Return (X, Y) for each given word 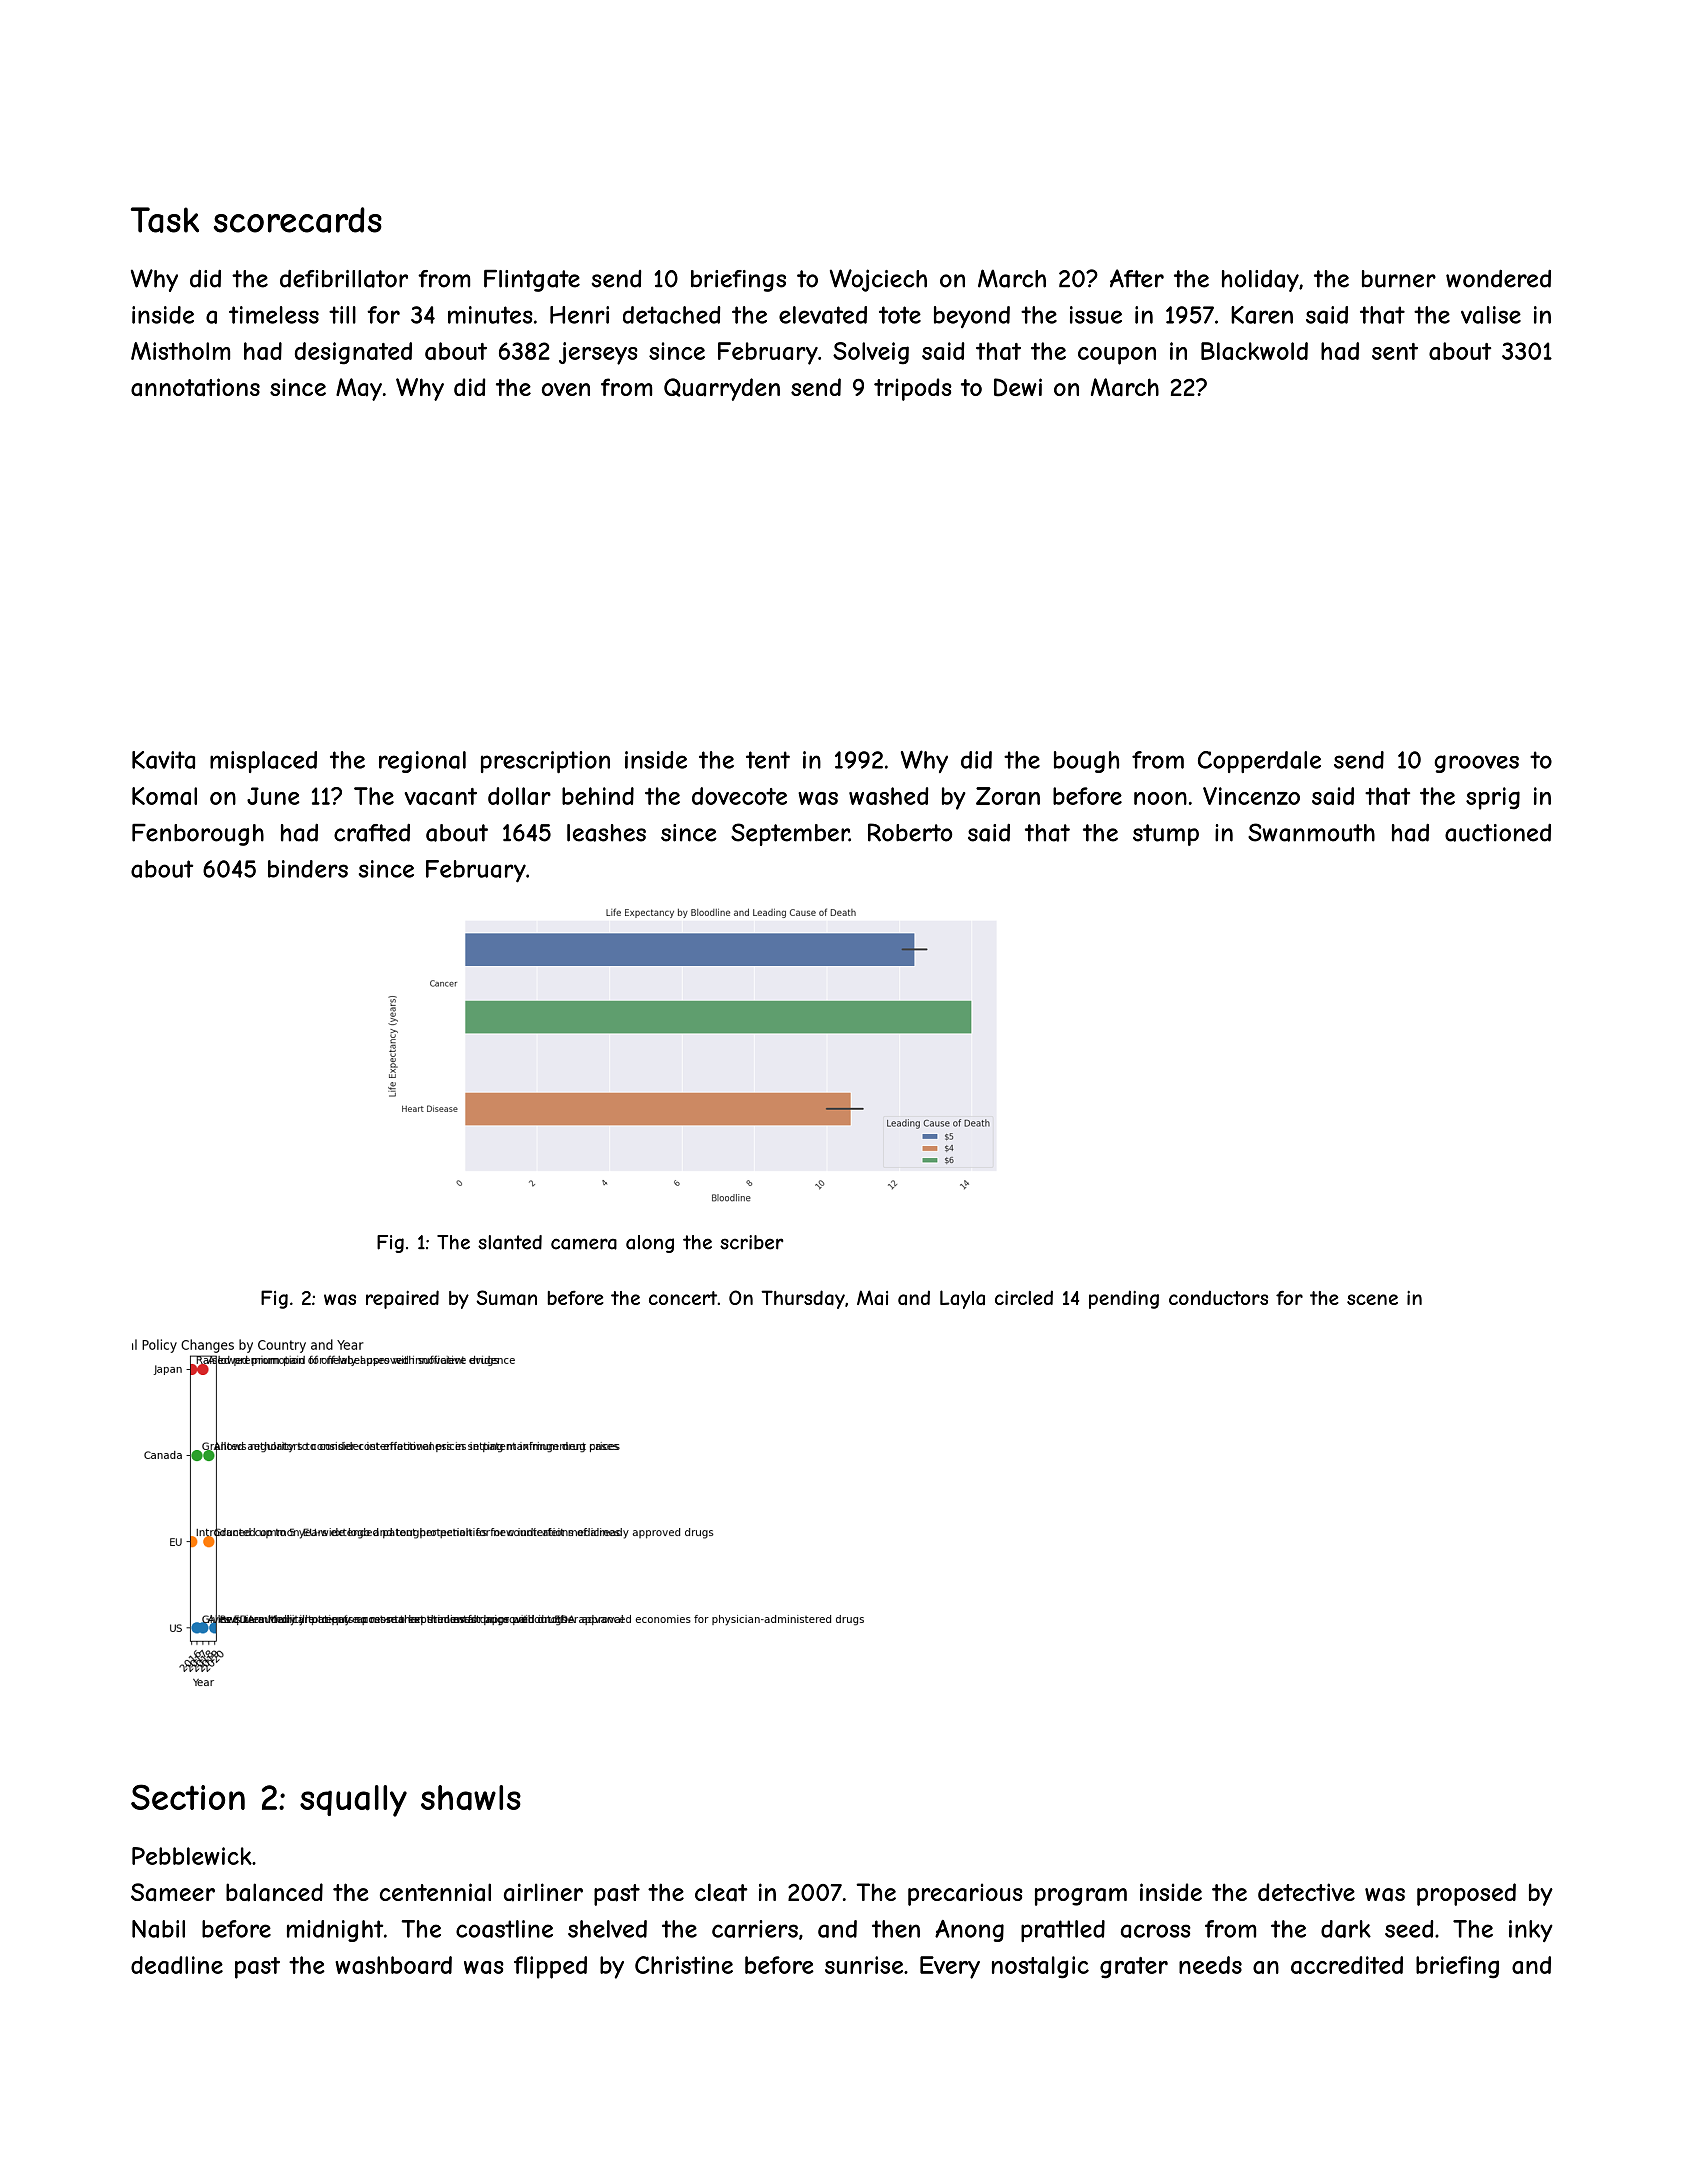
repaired (402, 1299)
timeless (274, 315)
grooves (1476, 764)
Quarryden (722, 389)
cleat (721, 1892)
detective (1306, 1892)
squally (353, 1801)
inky (1531, 1931)
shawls (471, 1798)
